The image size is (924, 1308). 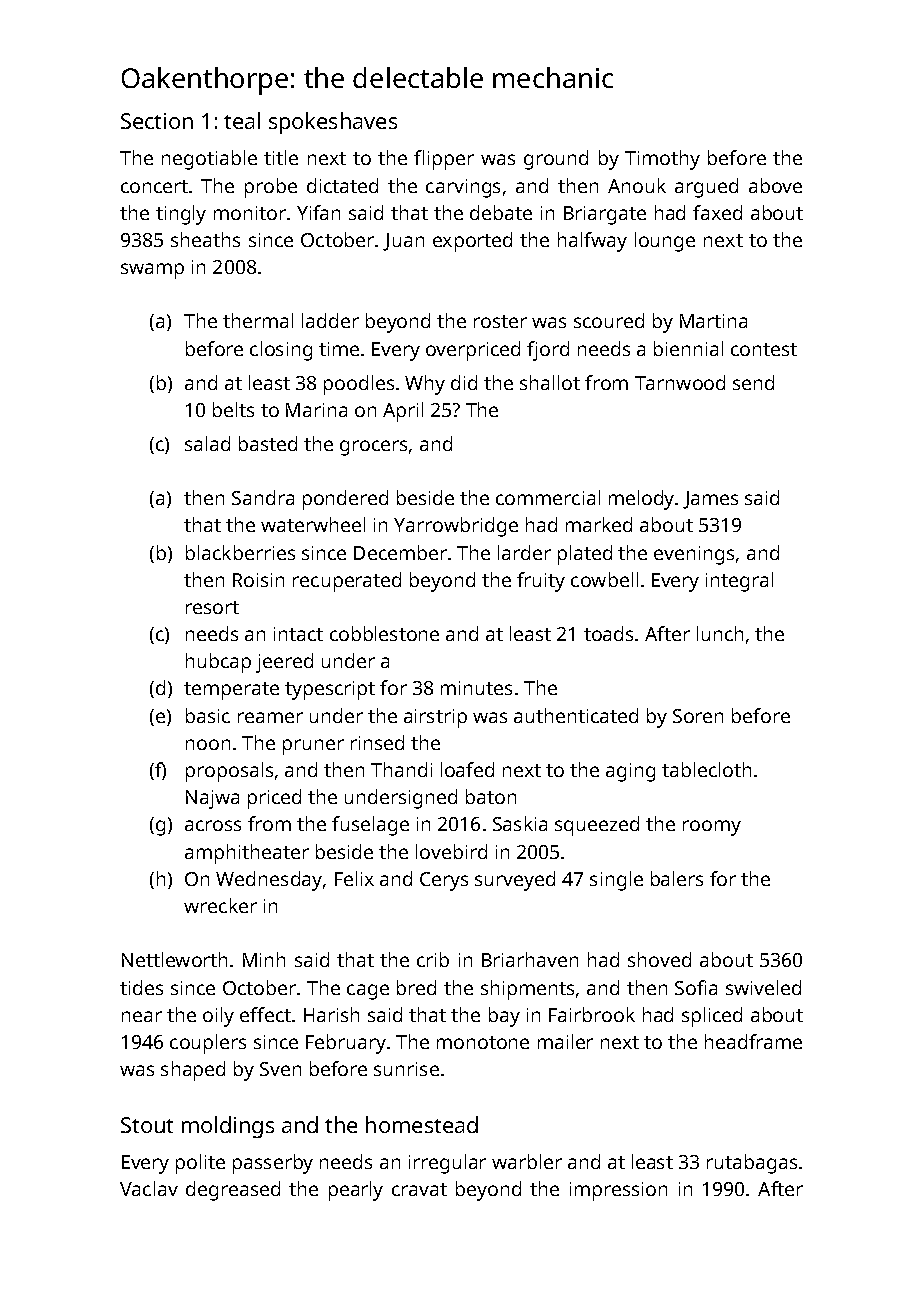 I want to click on salad, so click(x=207, y=443).
